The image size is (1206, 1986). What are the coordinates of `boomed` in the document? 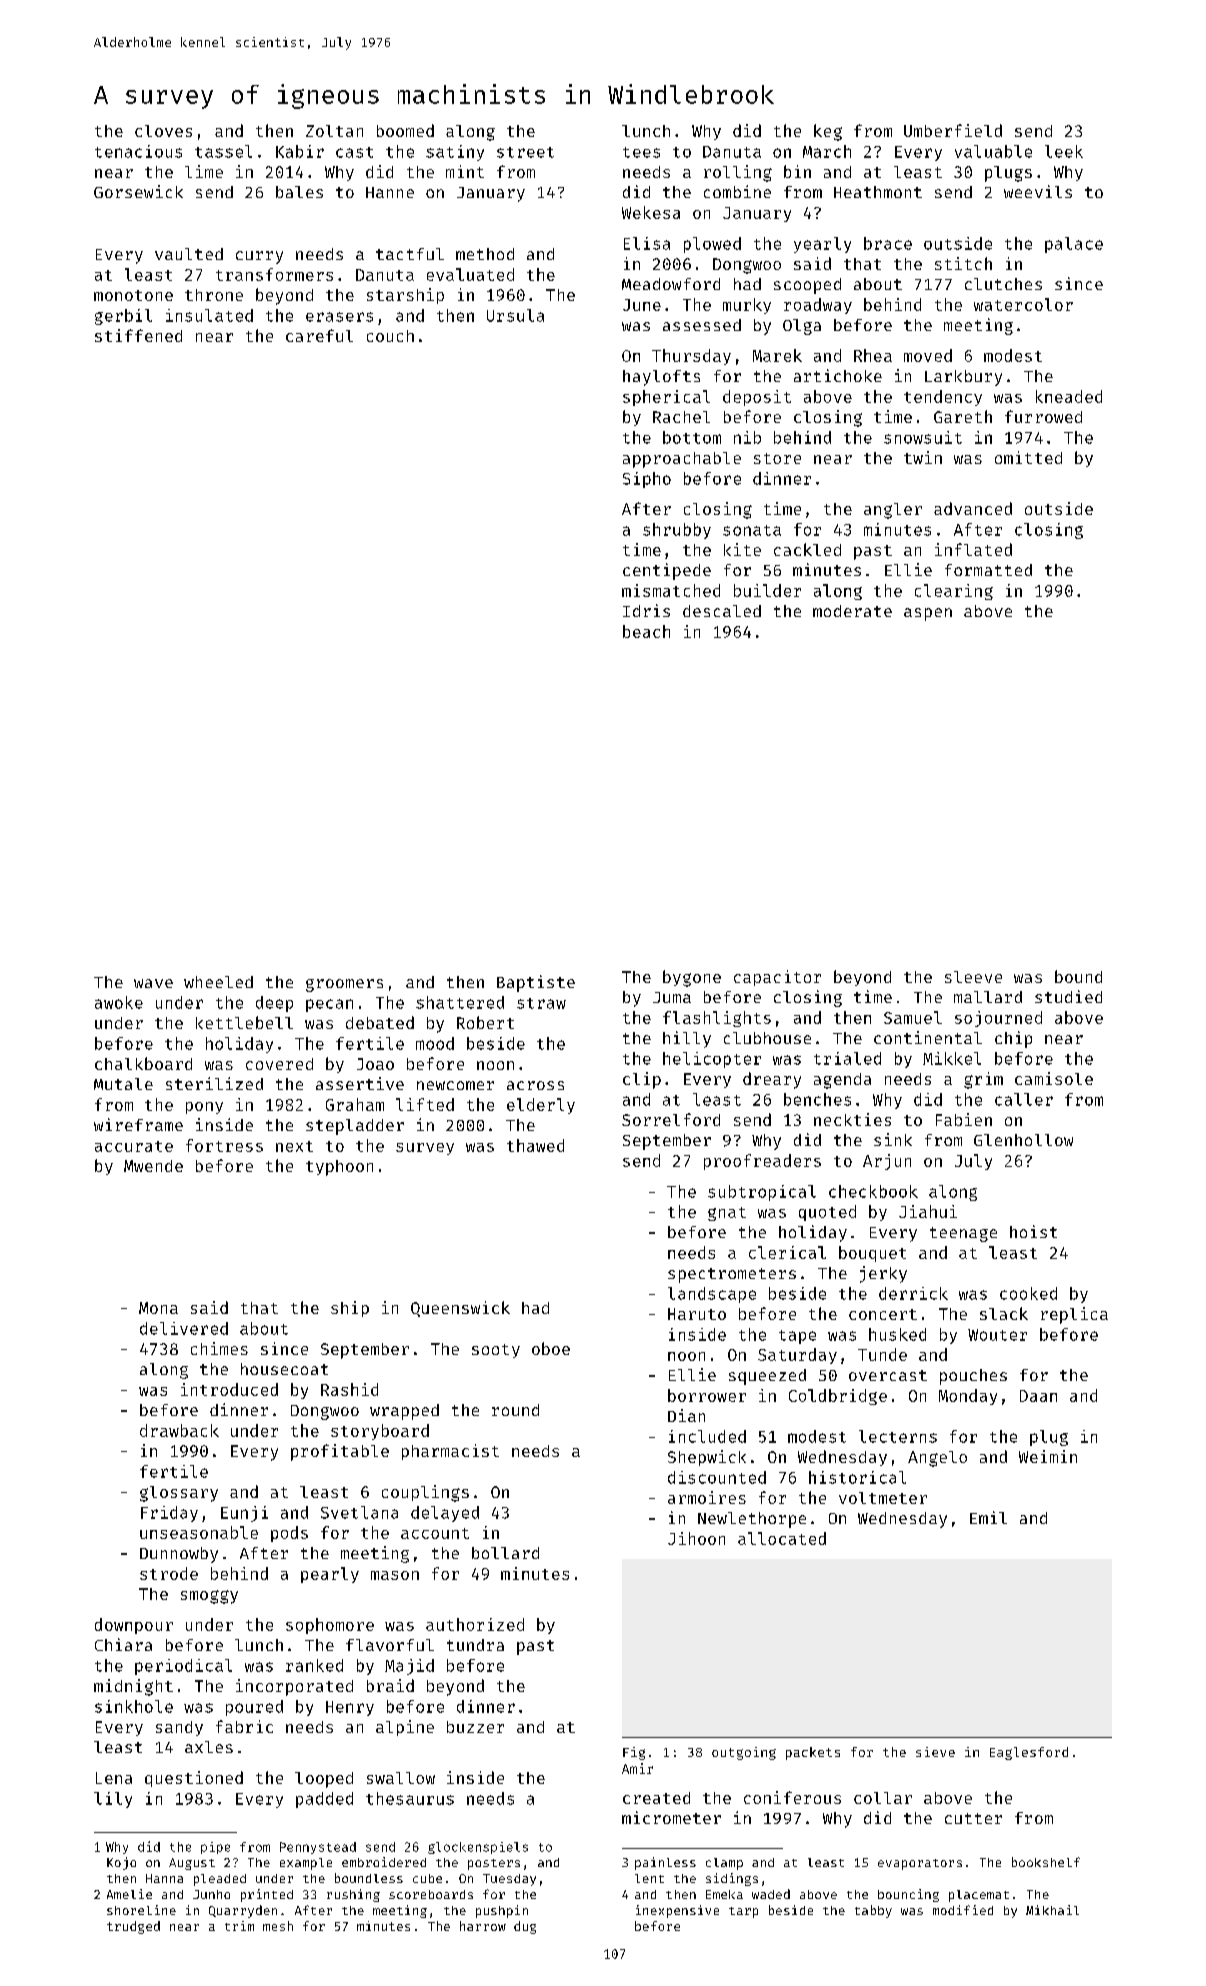 It's located at (405, 130).
